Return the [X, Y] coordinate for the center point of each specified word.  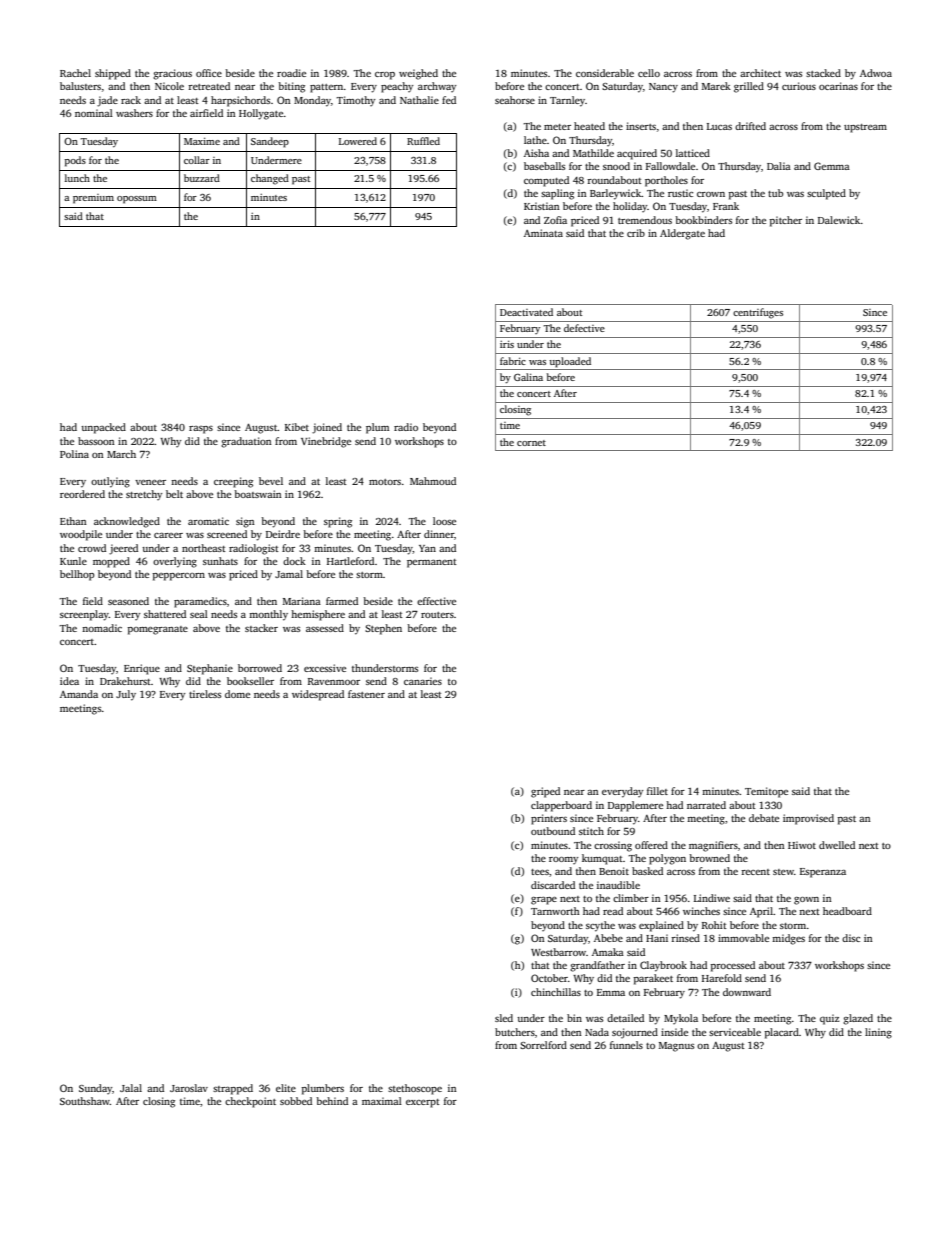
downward [747, 992]
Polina [74, 454]
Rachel [75, 73]
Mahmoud [433, 481]
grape [544, 901]
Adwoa [876, 73]
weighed [418, 74]
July [126, 695]
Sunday [96, 1089]
